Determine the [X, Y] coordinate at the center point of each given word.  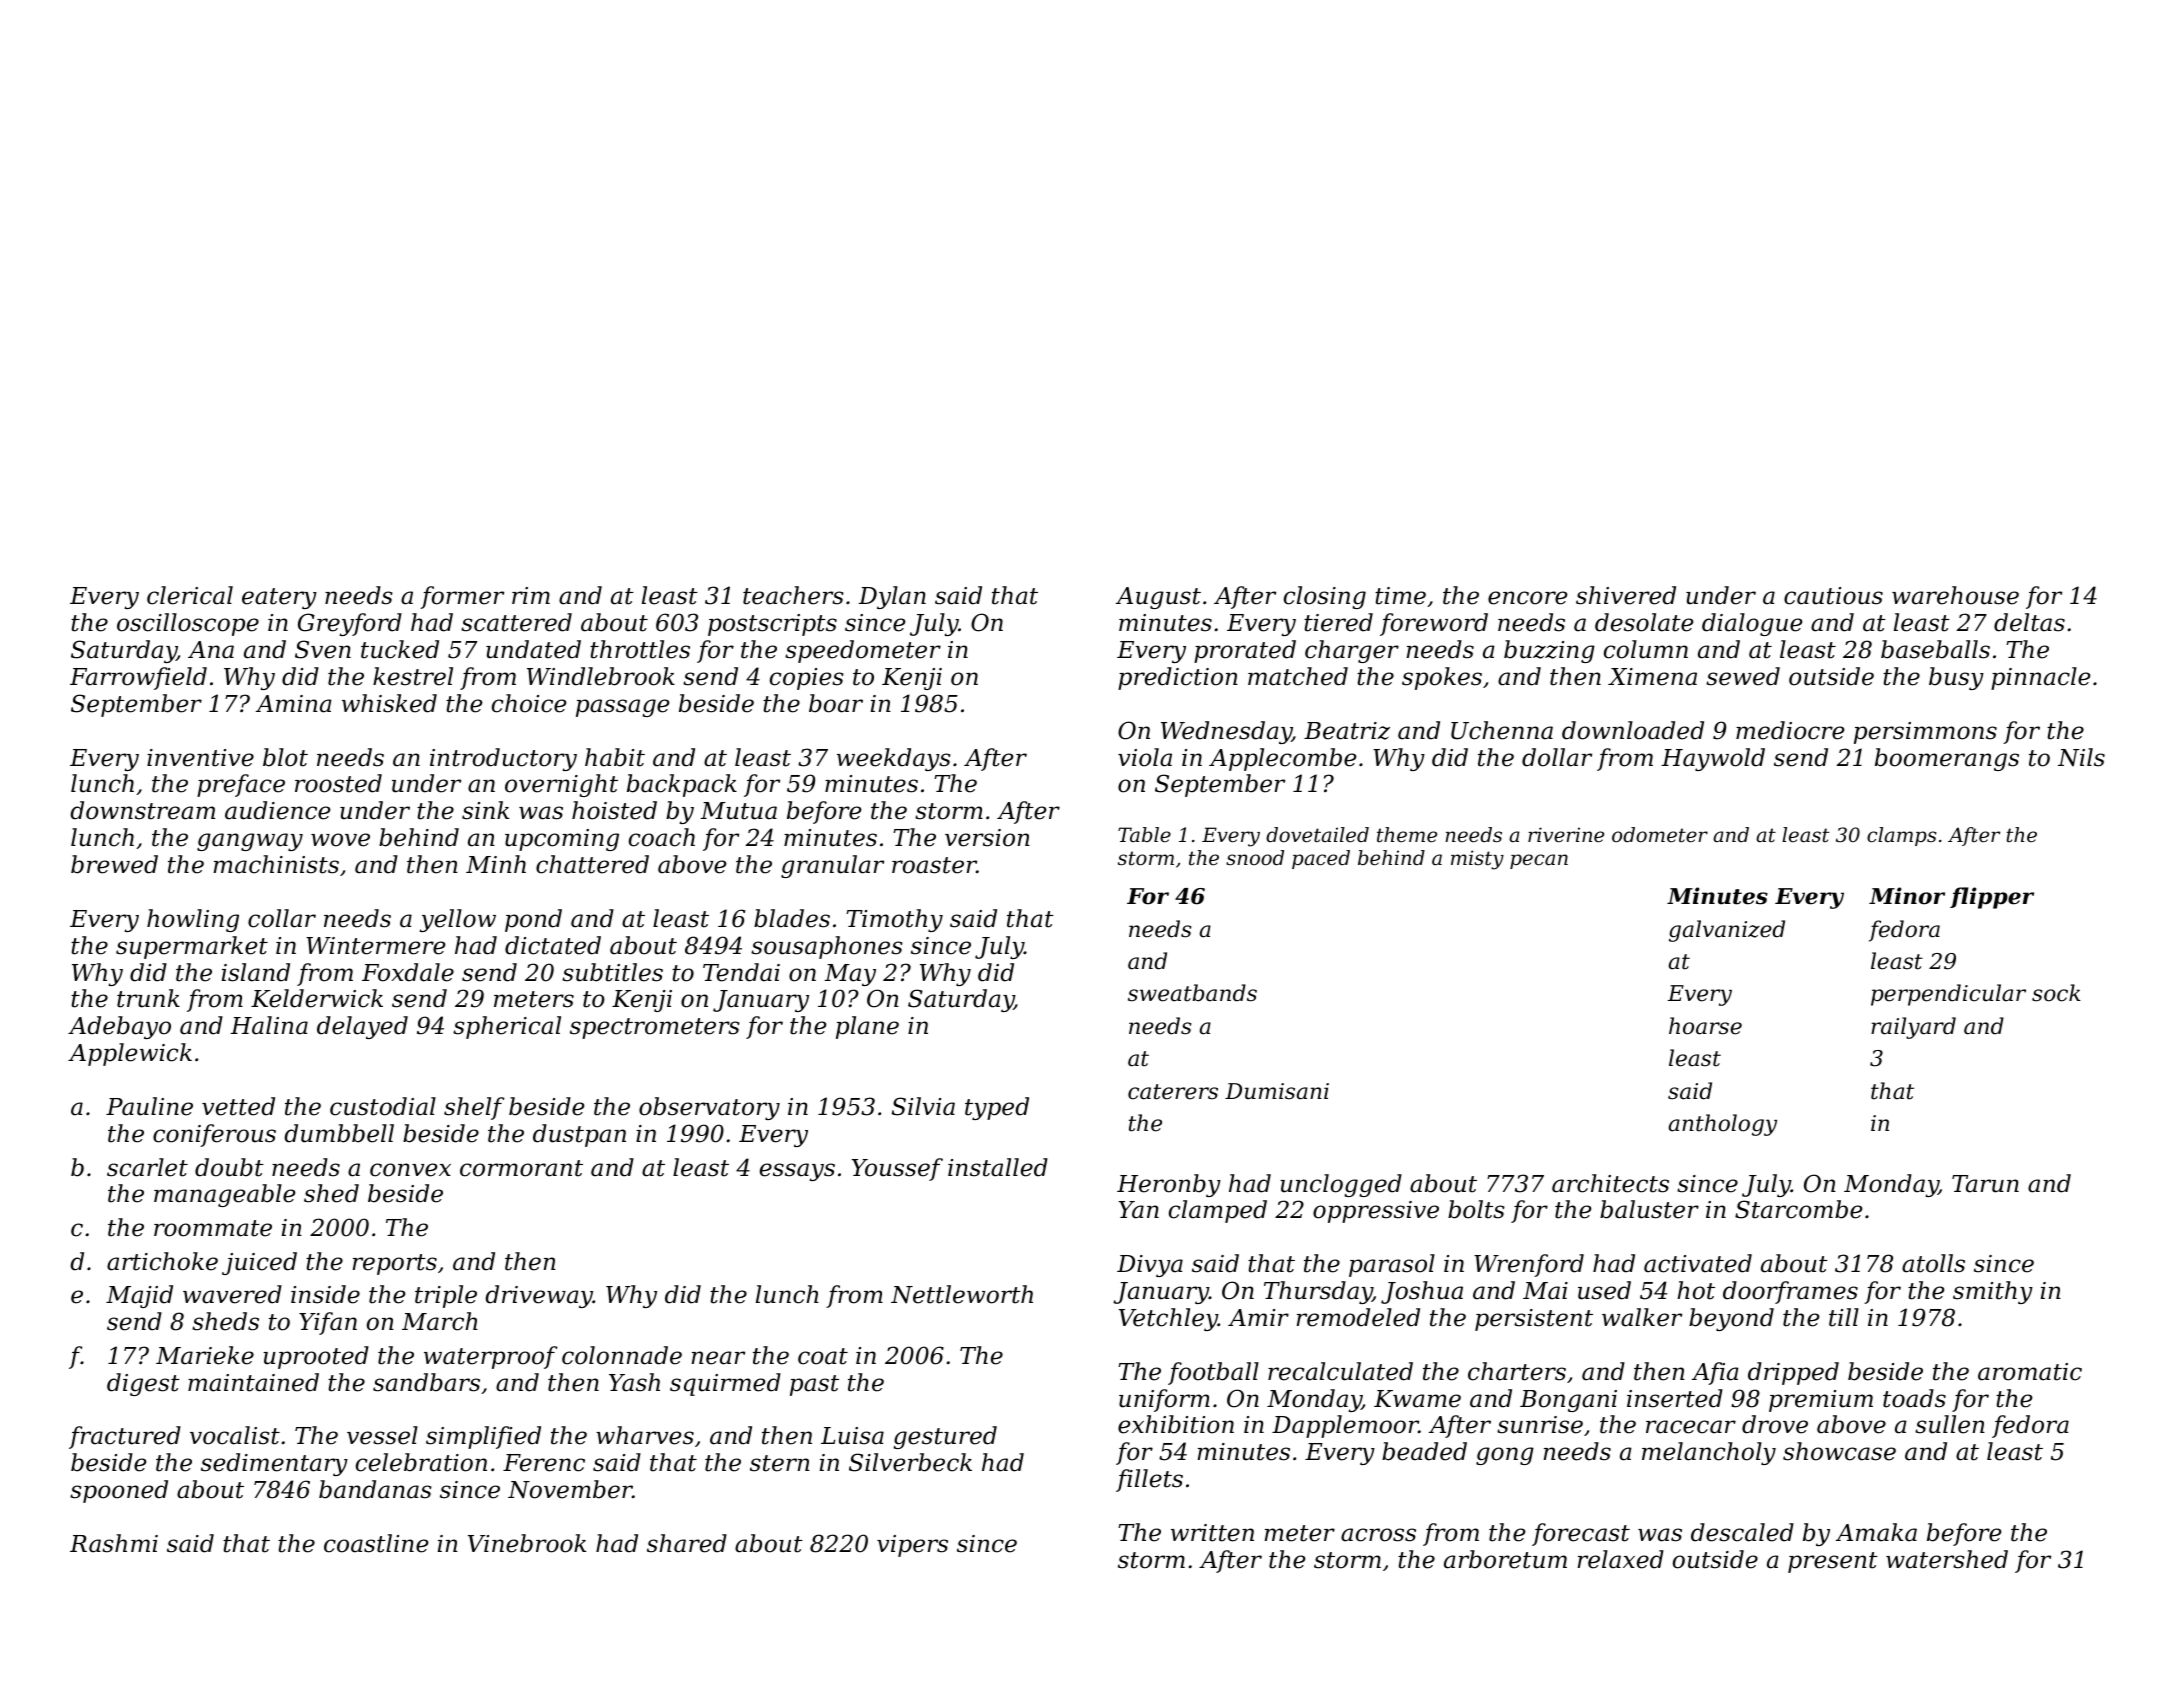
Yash [634, 1382]
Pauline [149, 1106]
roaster [934, 865]
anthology [1723, 1125]
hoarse [1705, 1026]
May [850, 975]
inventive [200, 758]
